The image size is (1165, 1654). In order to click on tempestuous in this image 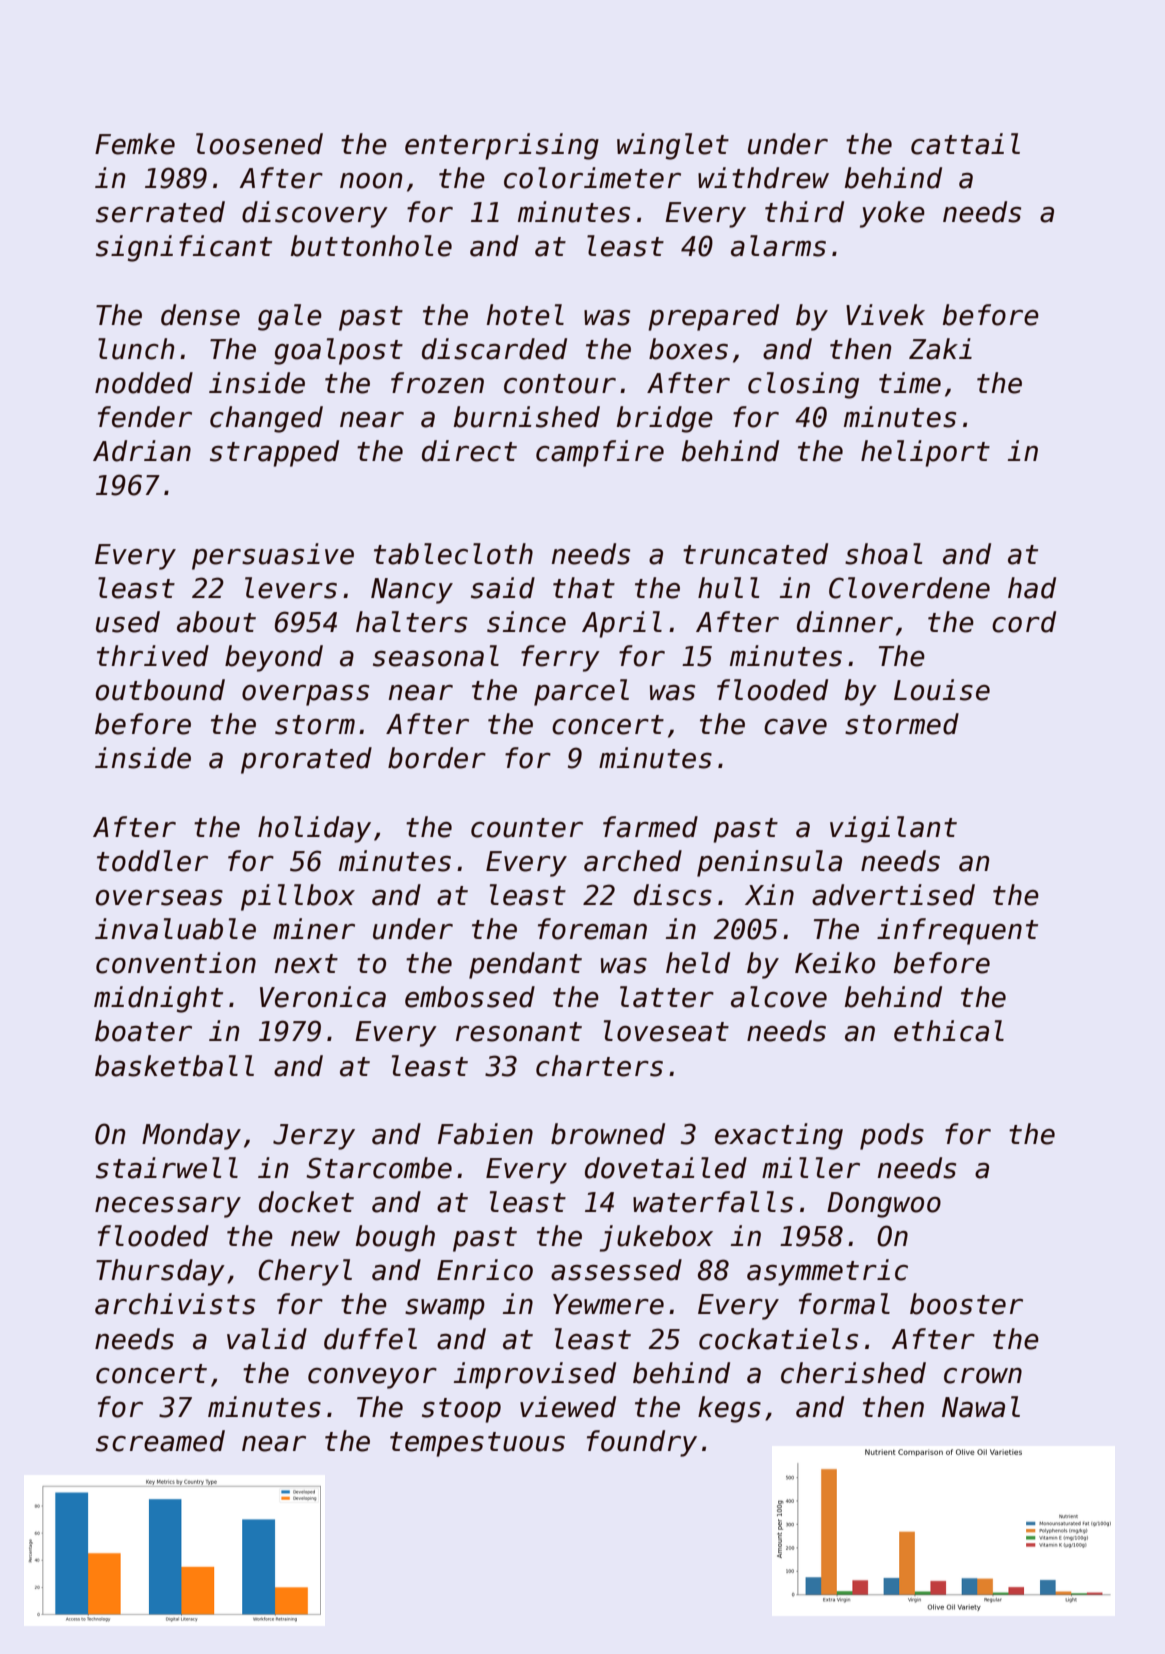, I will do `click(477, 1444)`.
